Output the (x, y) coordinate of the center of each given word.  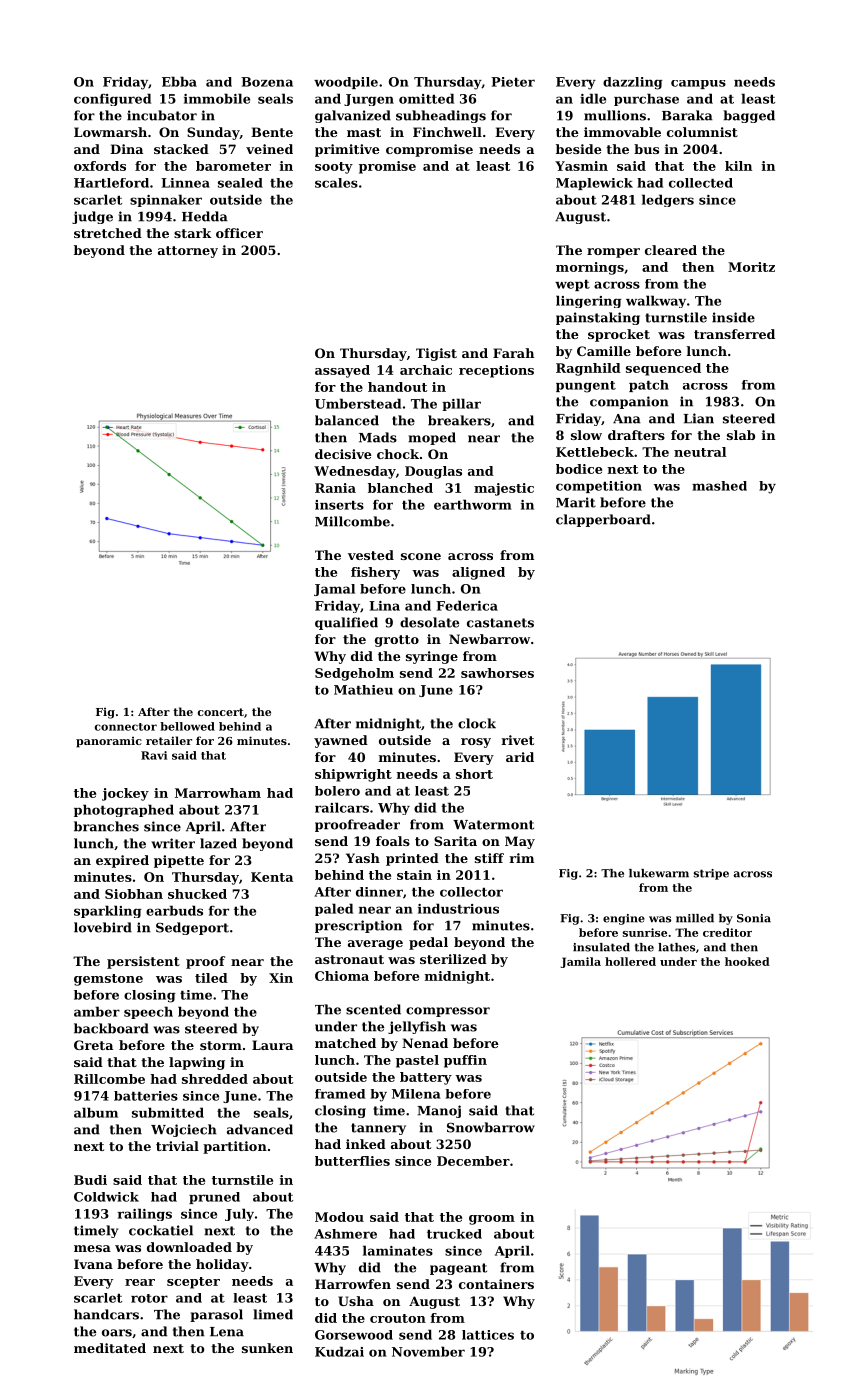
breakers (459, 420)
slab (741, 435)
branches (106, 826)
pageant (458, 1269)
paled (334, 909)
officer (239, 233)
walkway (656, 301)
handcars (106, 1314)
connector (125, 727)
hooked (747, 961)
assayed (342, 371)
